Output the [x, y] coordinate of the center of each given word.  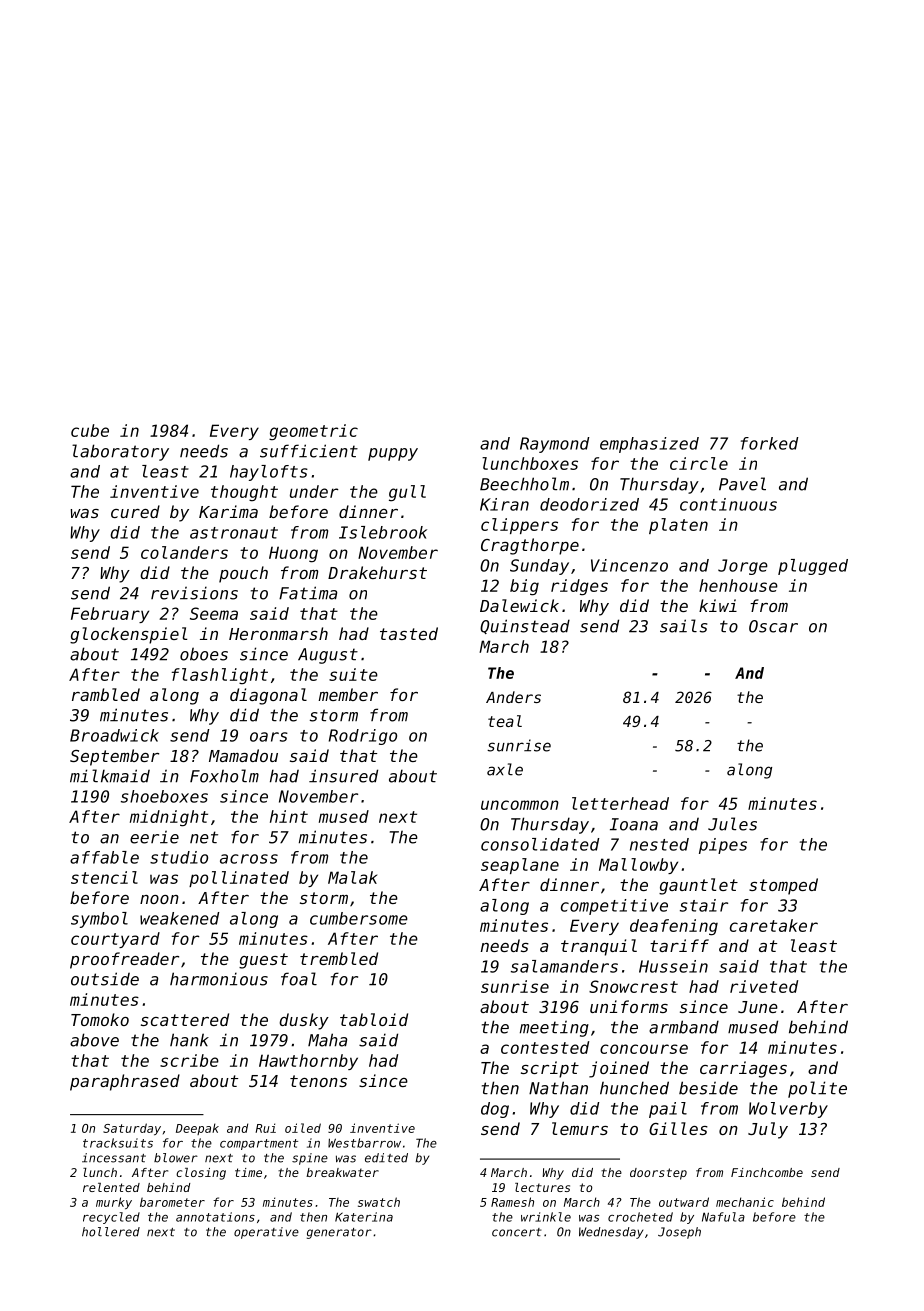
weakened [180, 918]
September [114, 757]
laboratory [120, 452]
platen [678, 526]
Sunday [539, 567]
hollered [111, 1232]
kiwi [718, 605]
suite [353, 674]
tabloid [374, 1019]
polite [817, 1089]
